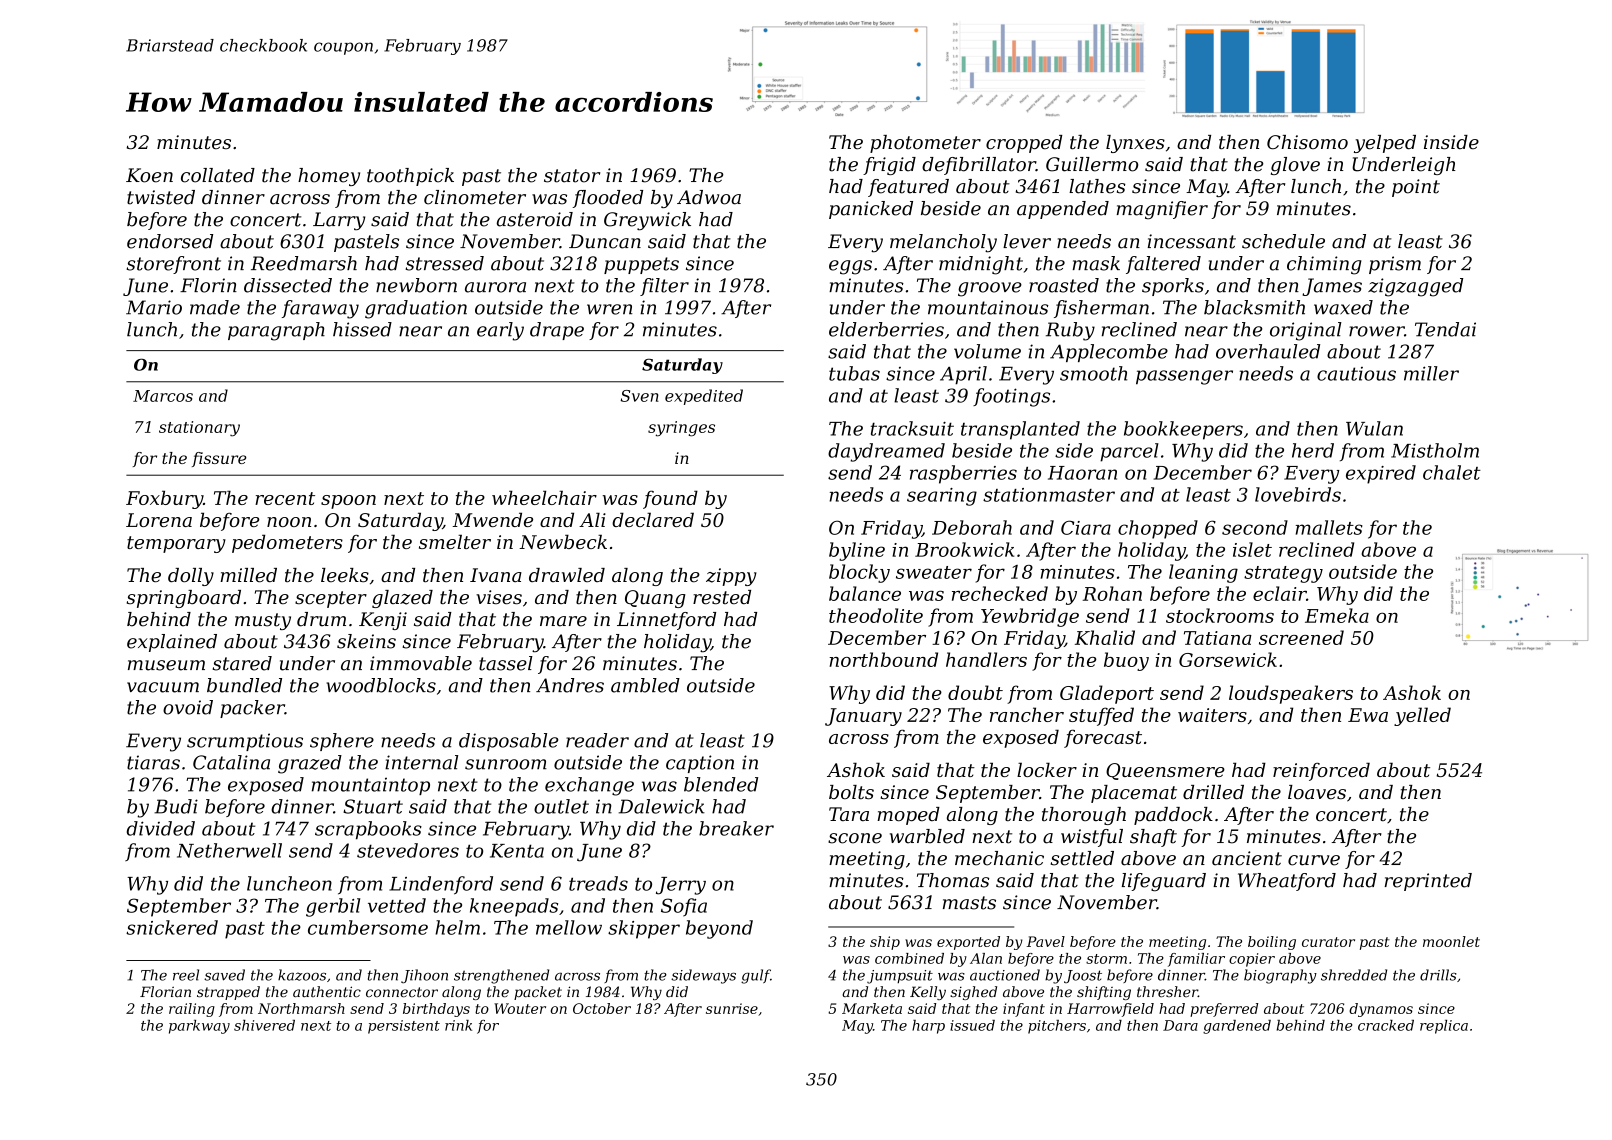 This image has height=1140, width=1612. I want to click on recent, so click(285, 498).
